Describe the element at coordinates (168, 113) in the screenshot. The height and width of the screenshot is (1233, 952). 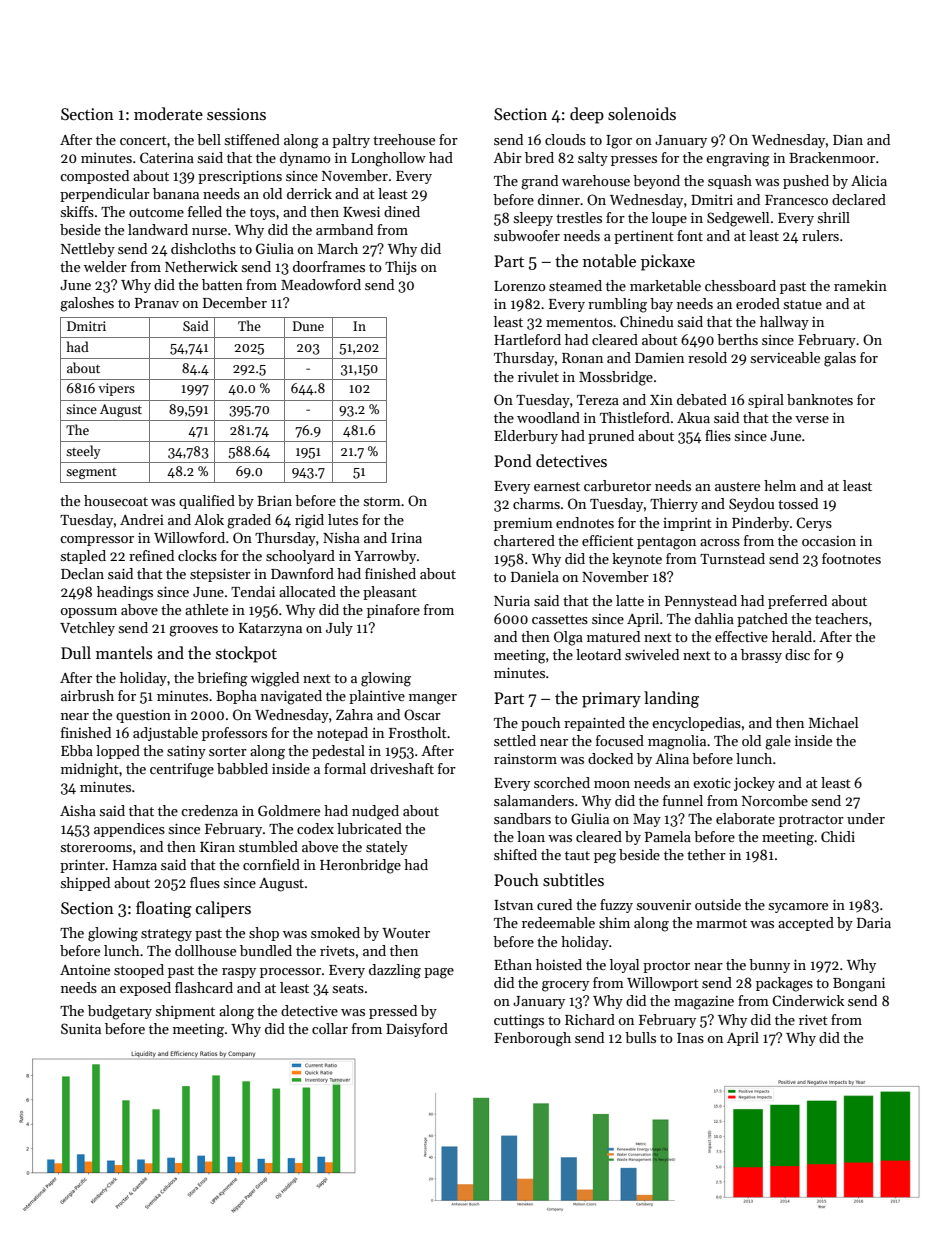
I see `moderate` at that location.
